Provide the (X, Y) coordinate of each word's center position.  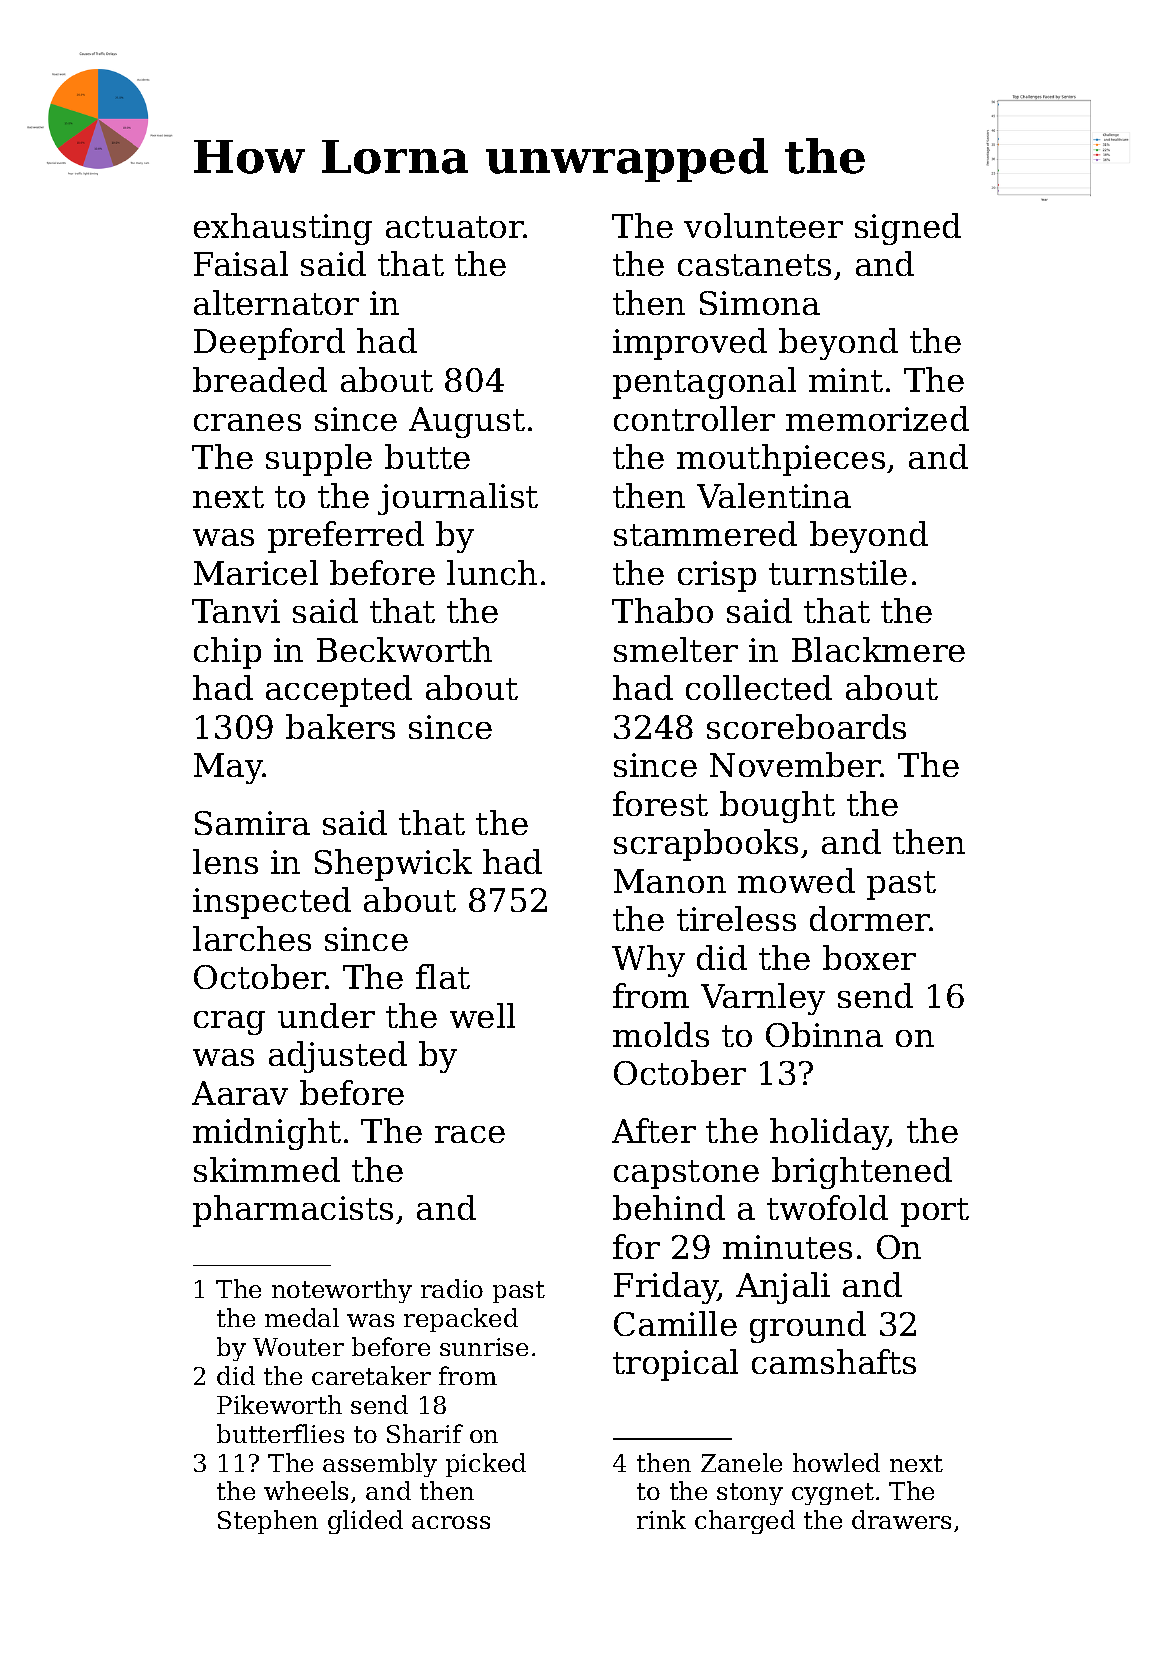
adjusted (338, 1057)
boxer (869, 957)
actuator (455, 227)
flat (443, 976)
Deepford (269, 344)
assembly (380, 1465)
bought (777, 807)
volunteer (763, 225)
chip (227, 653)
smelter (676, 649)
